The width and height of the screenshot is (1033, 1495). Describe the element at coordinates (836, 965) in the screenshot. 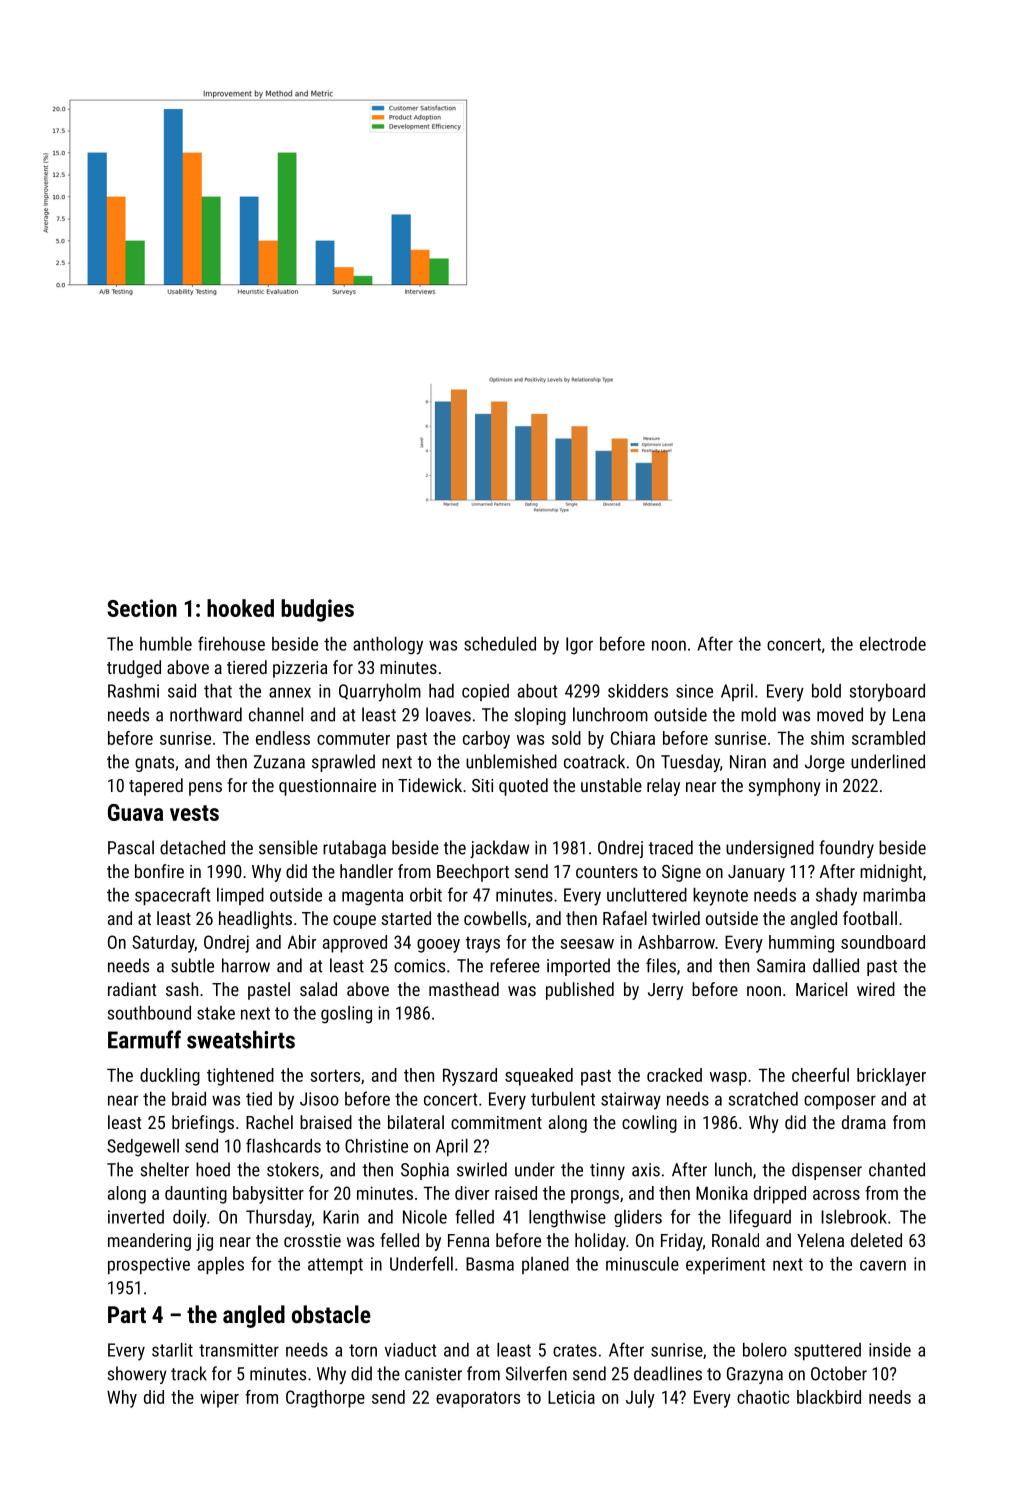

I see `dallied` at that location.
